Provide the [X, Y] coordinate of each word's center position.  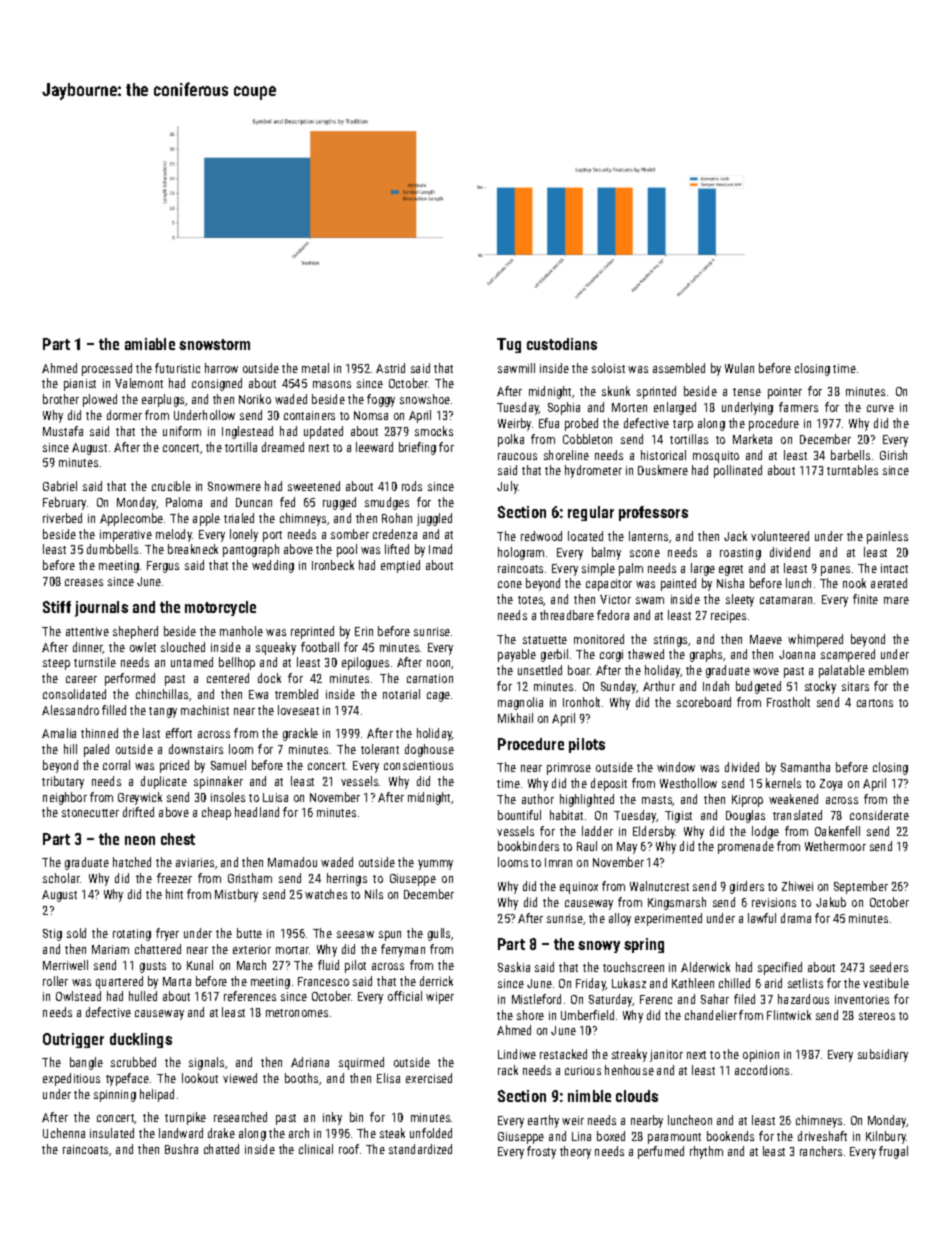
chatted [221, 1149]
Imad [440, 549]
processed [107, 369]
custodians [562, 344]
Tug [509, 345]
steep [56, 664]
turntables [852, 470]
